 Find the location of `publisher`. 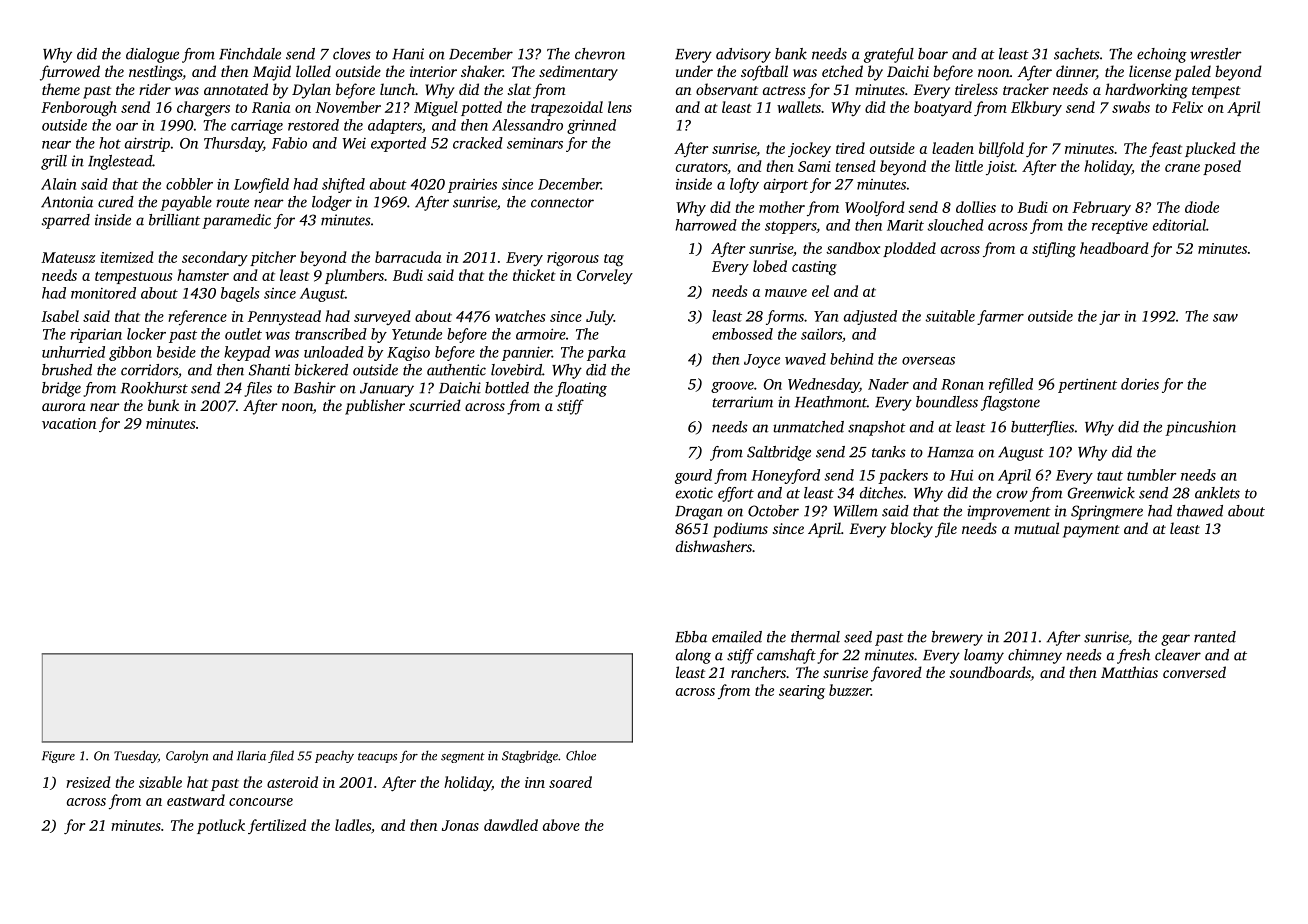

publisher is located at coordinates (375, 407).
